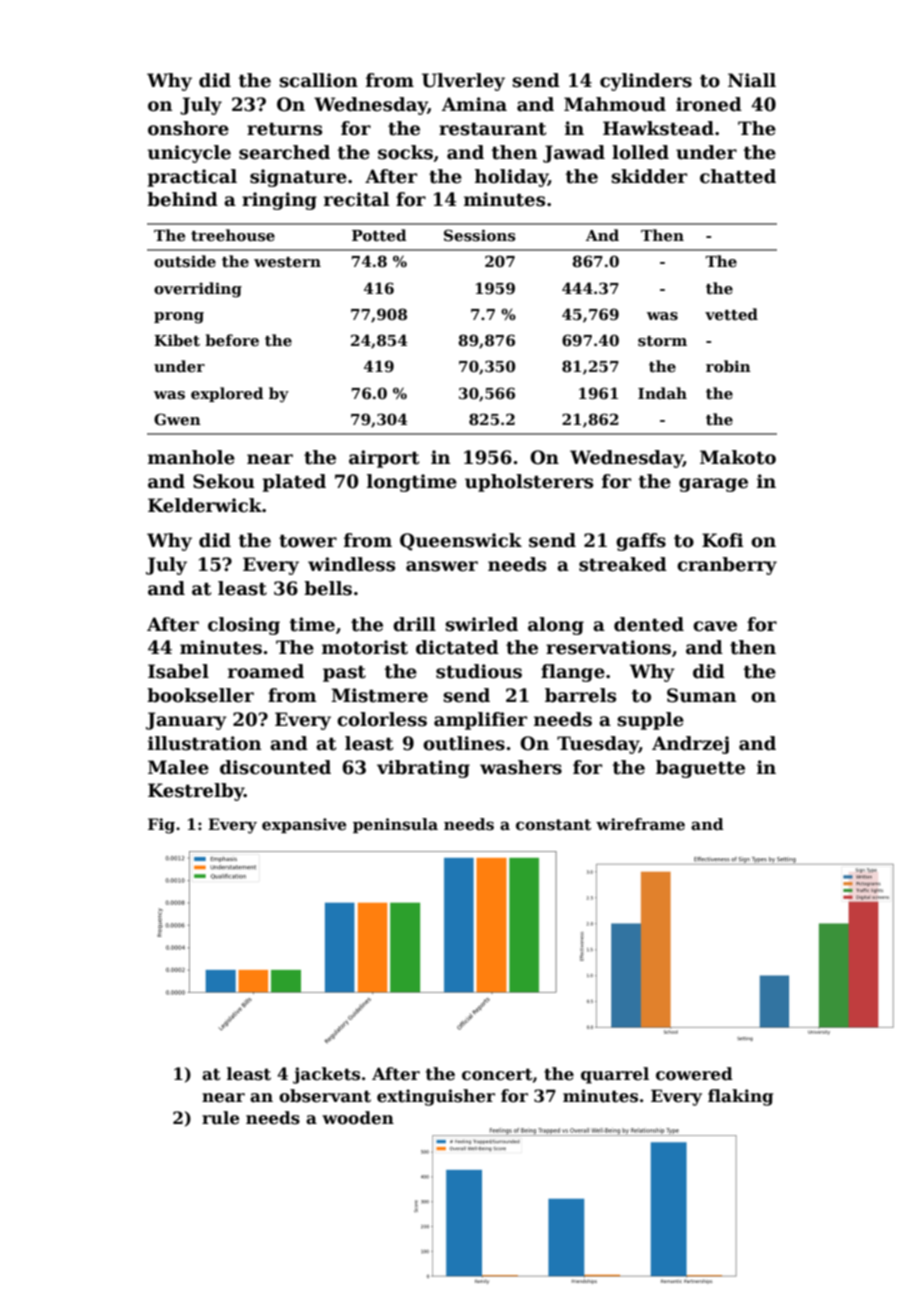 The width and height of the page is (924, 1311). I want to click on searched, so click(284, 152).
